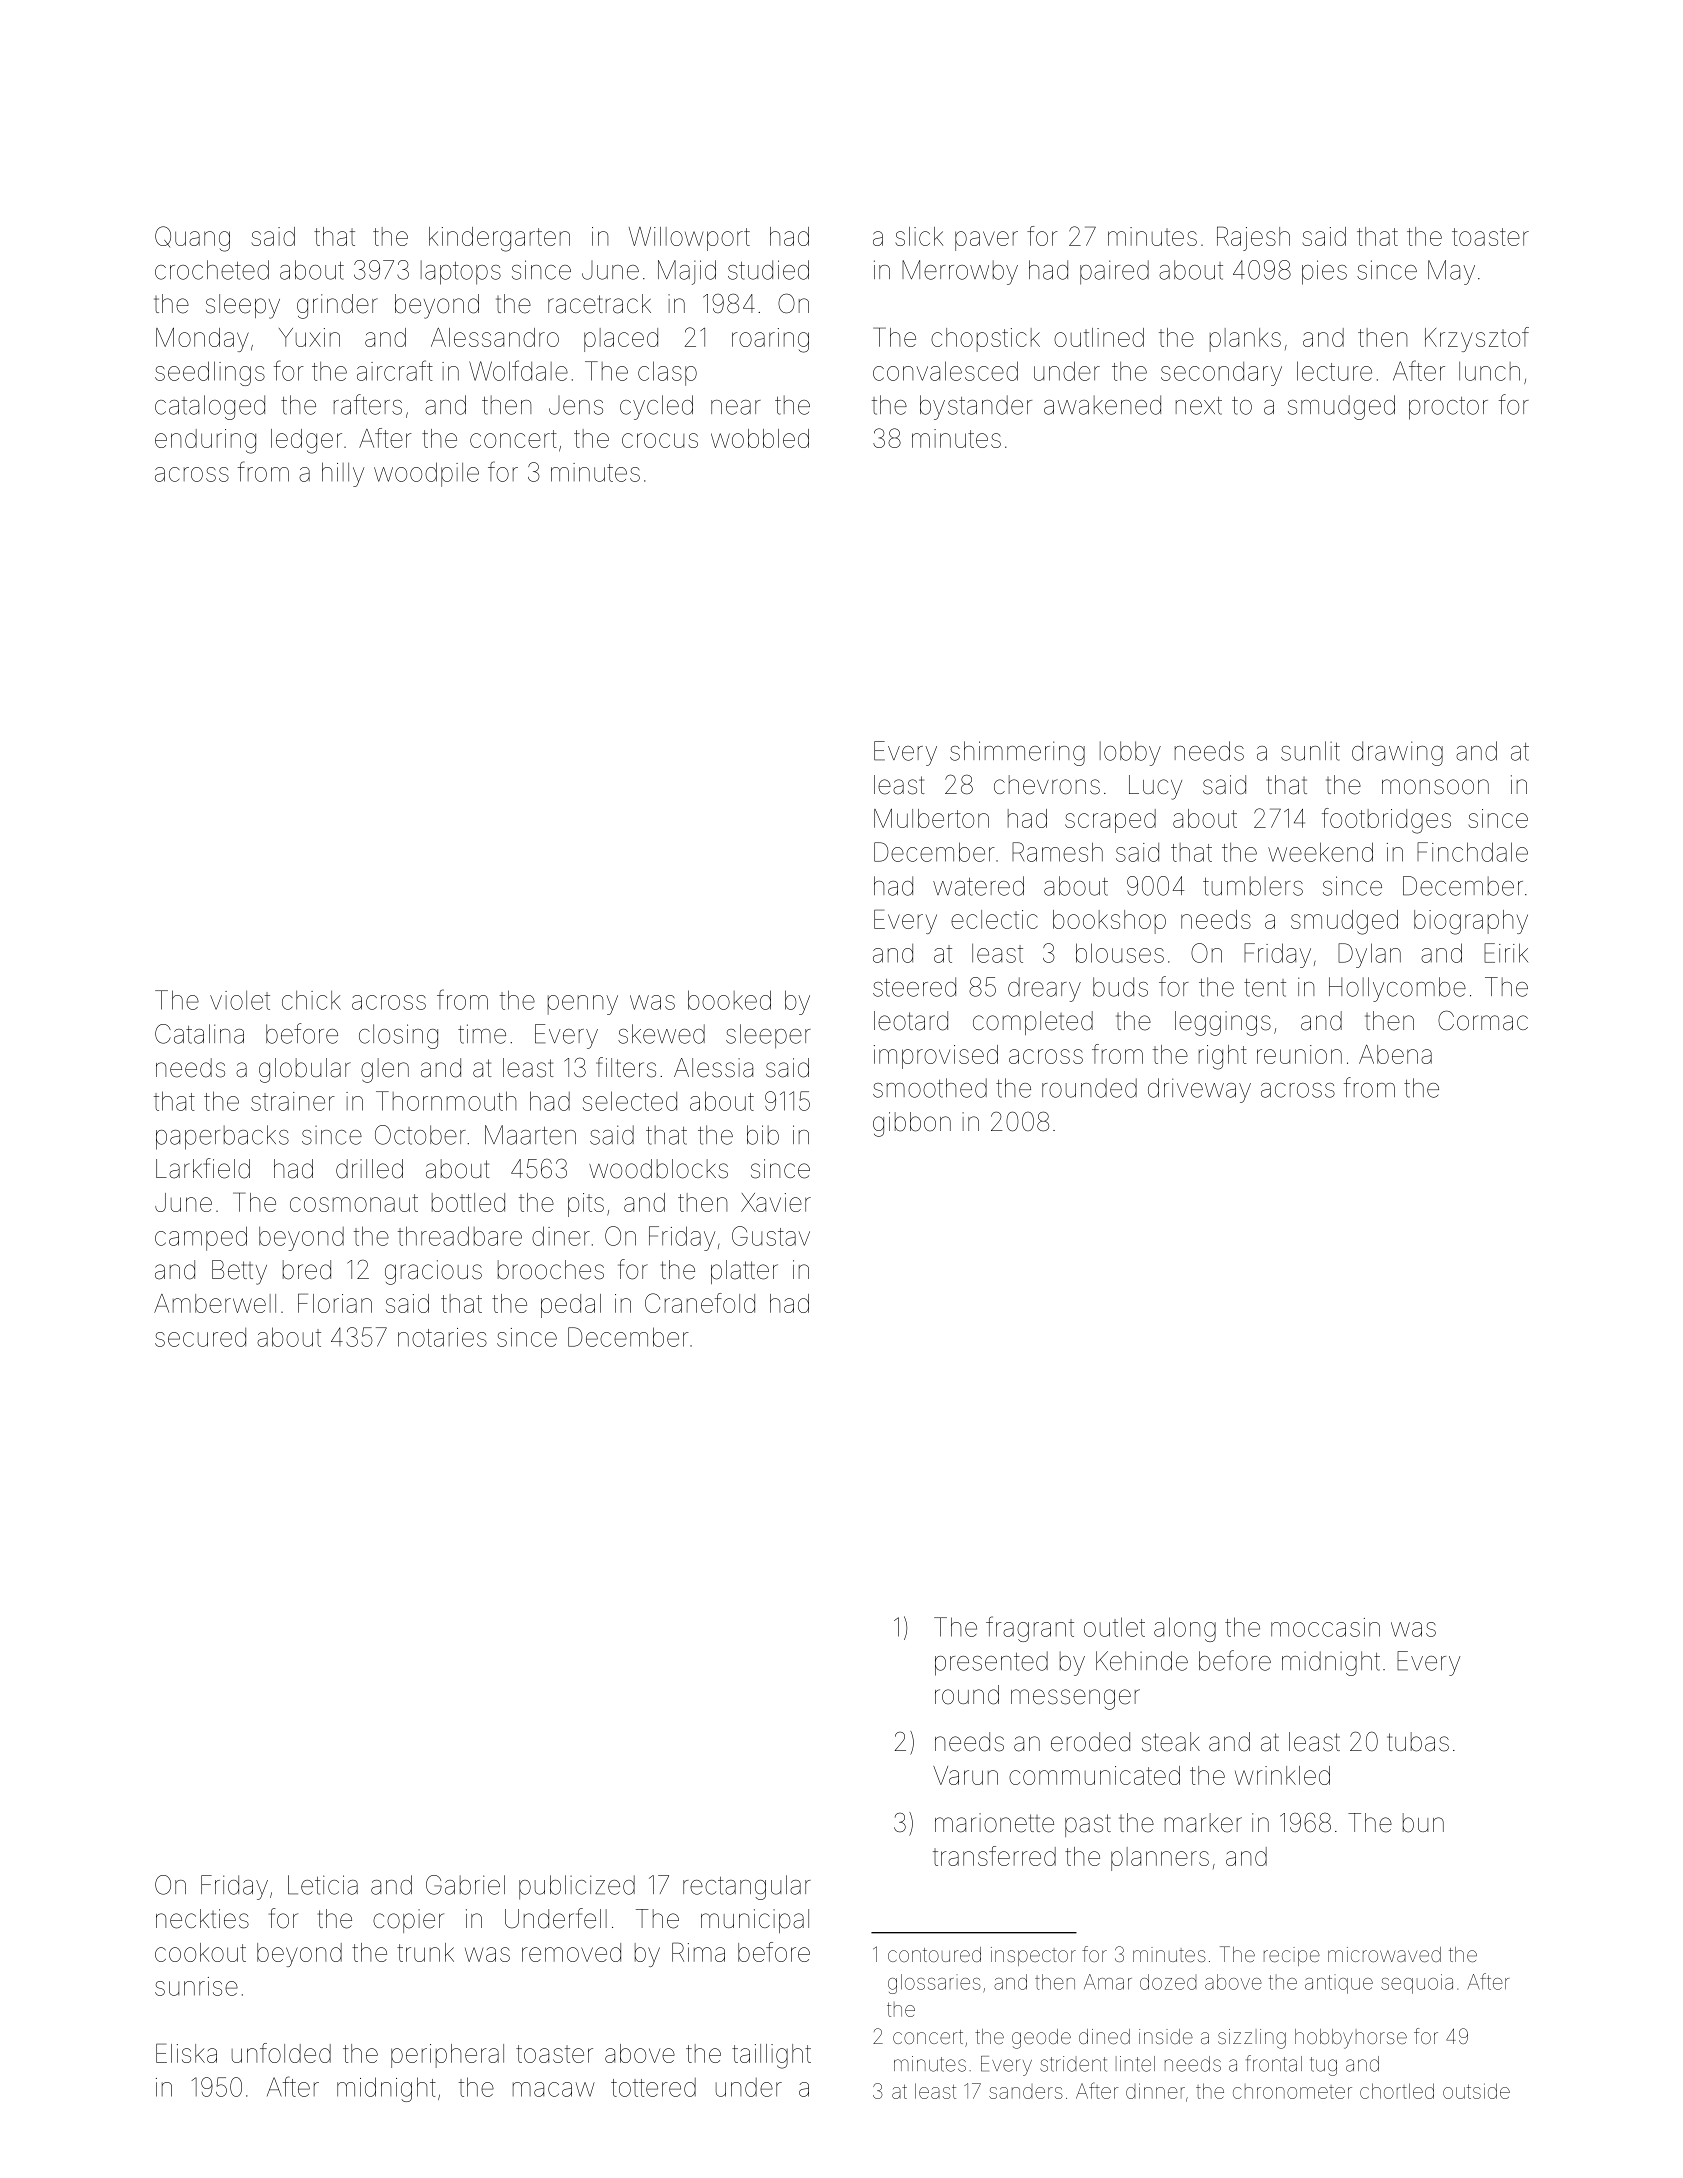 This image has width=1683, height=2178. Describe the element at coordinates (1477, 339) in the image. I see `Krzysztof` at that location.
